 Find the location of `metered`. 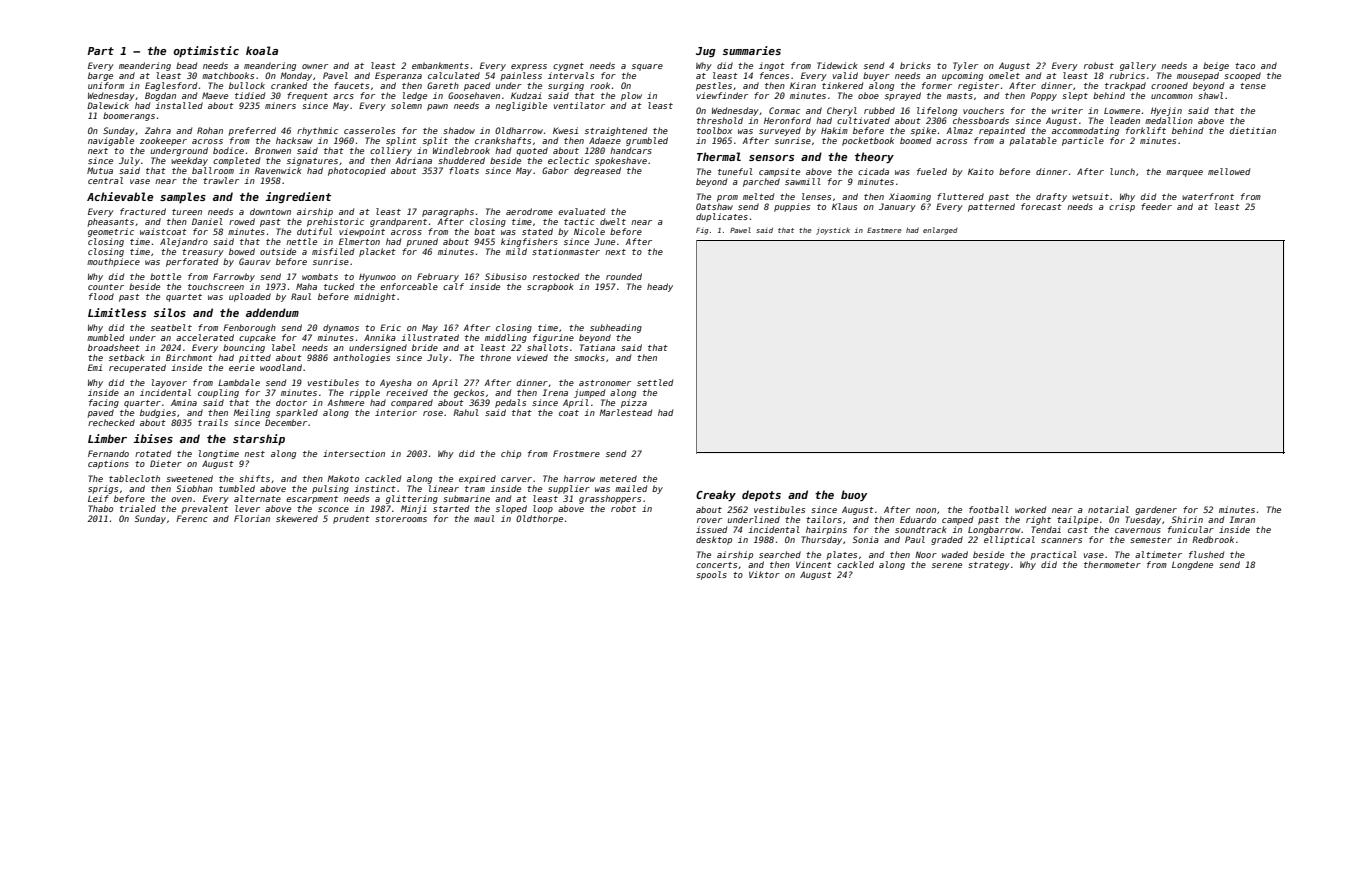

metered is located at coordinates (618, 478).
